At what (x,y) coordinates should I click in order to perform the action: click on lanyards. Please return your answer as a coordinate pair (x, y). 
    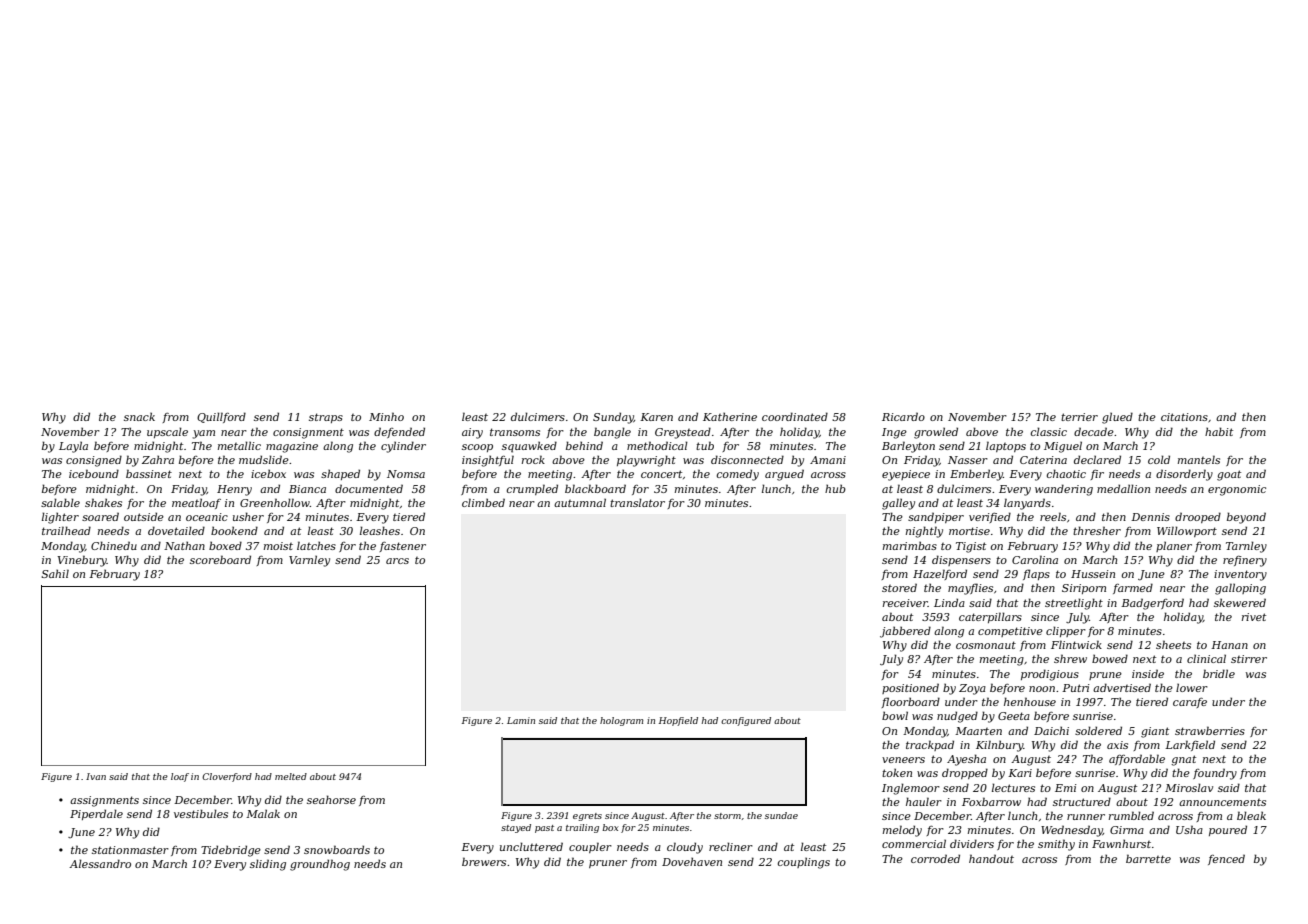
    Looking at the image, I should click on (1027, 504).
